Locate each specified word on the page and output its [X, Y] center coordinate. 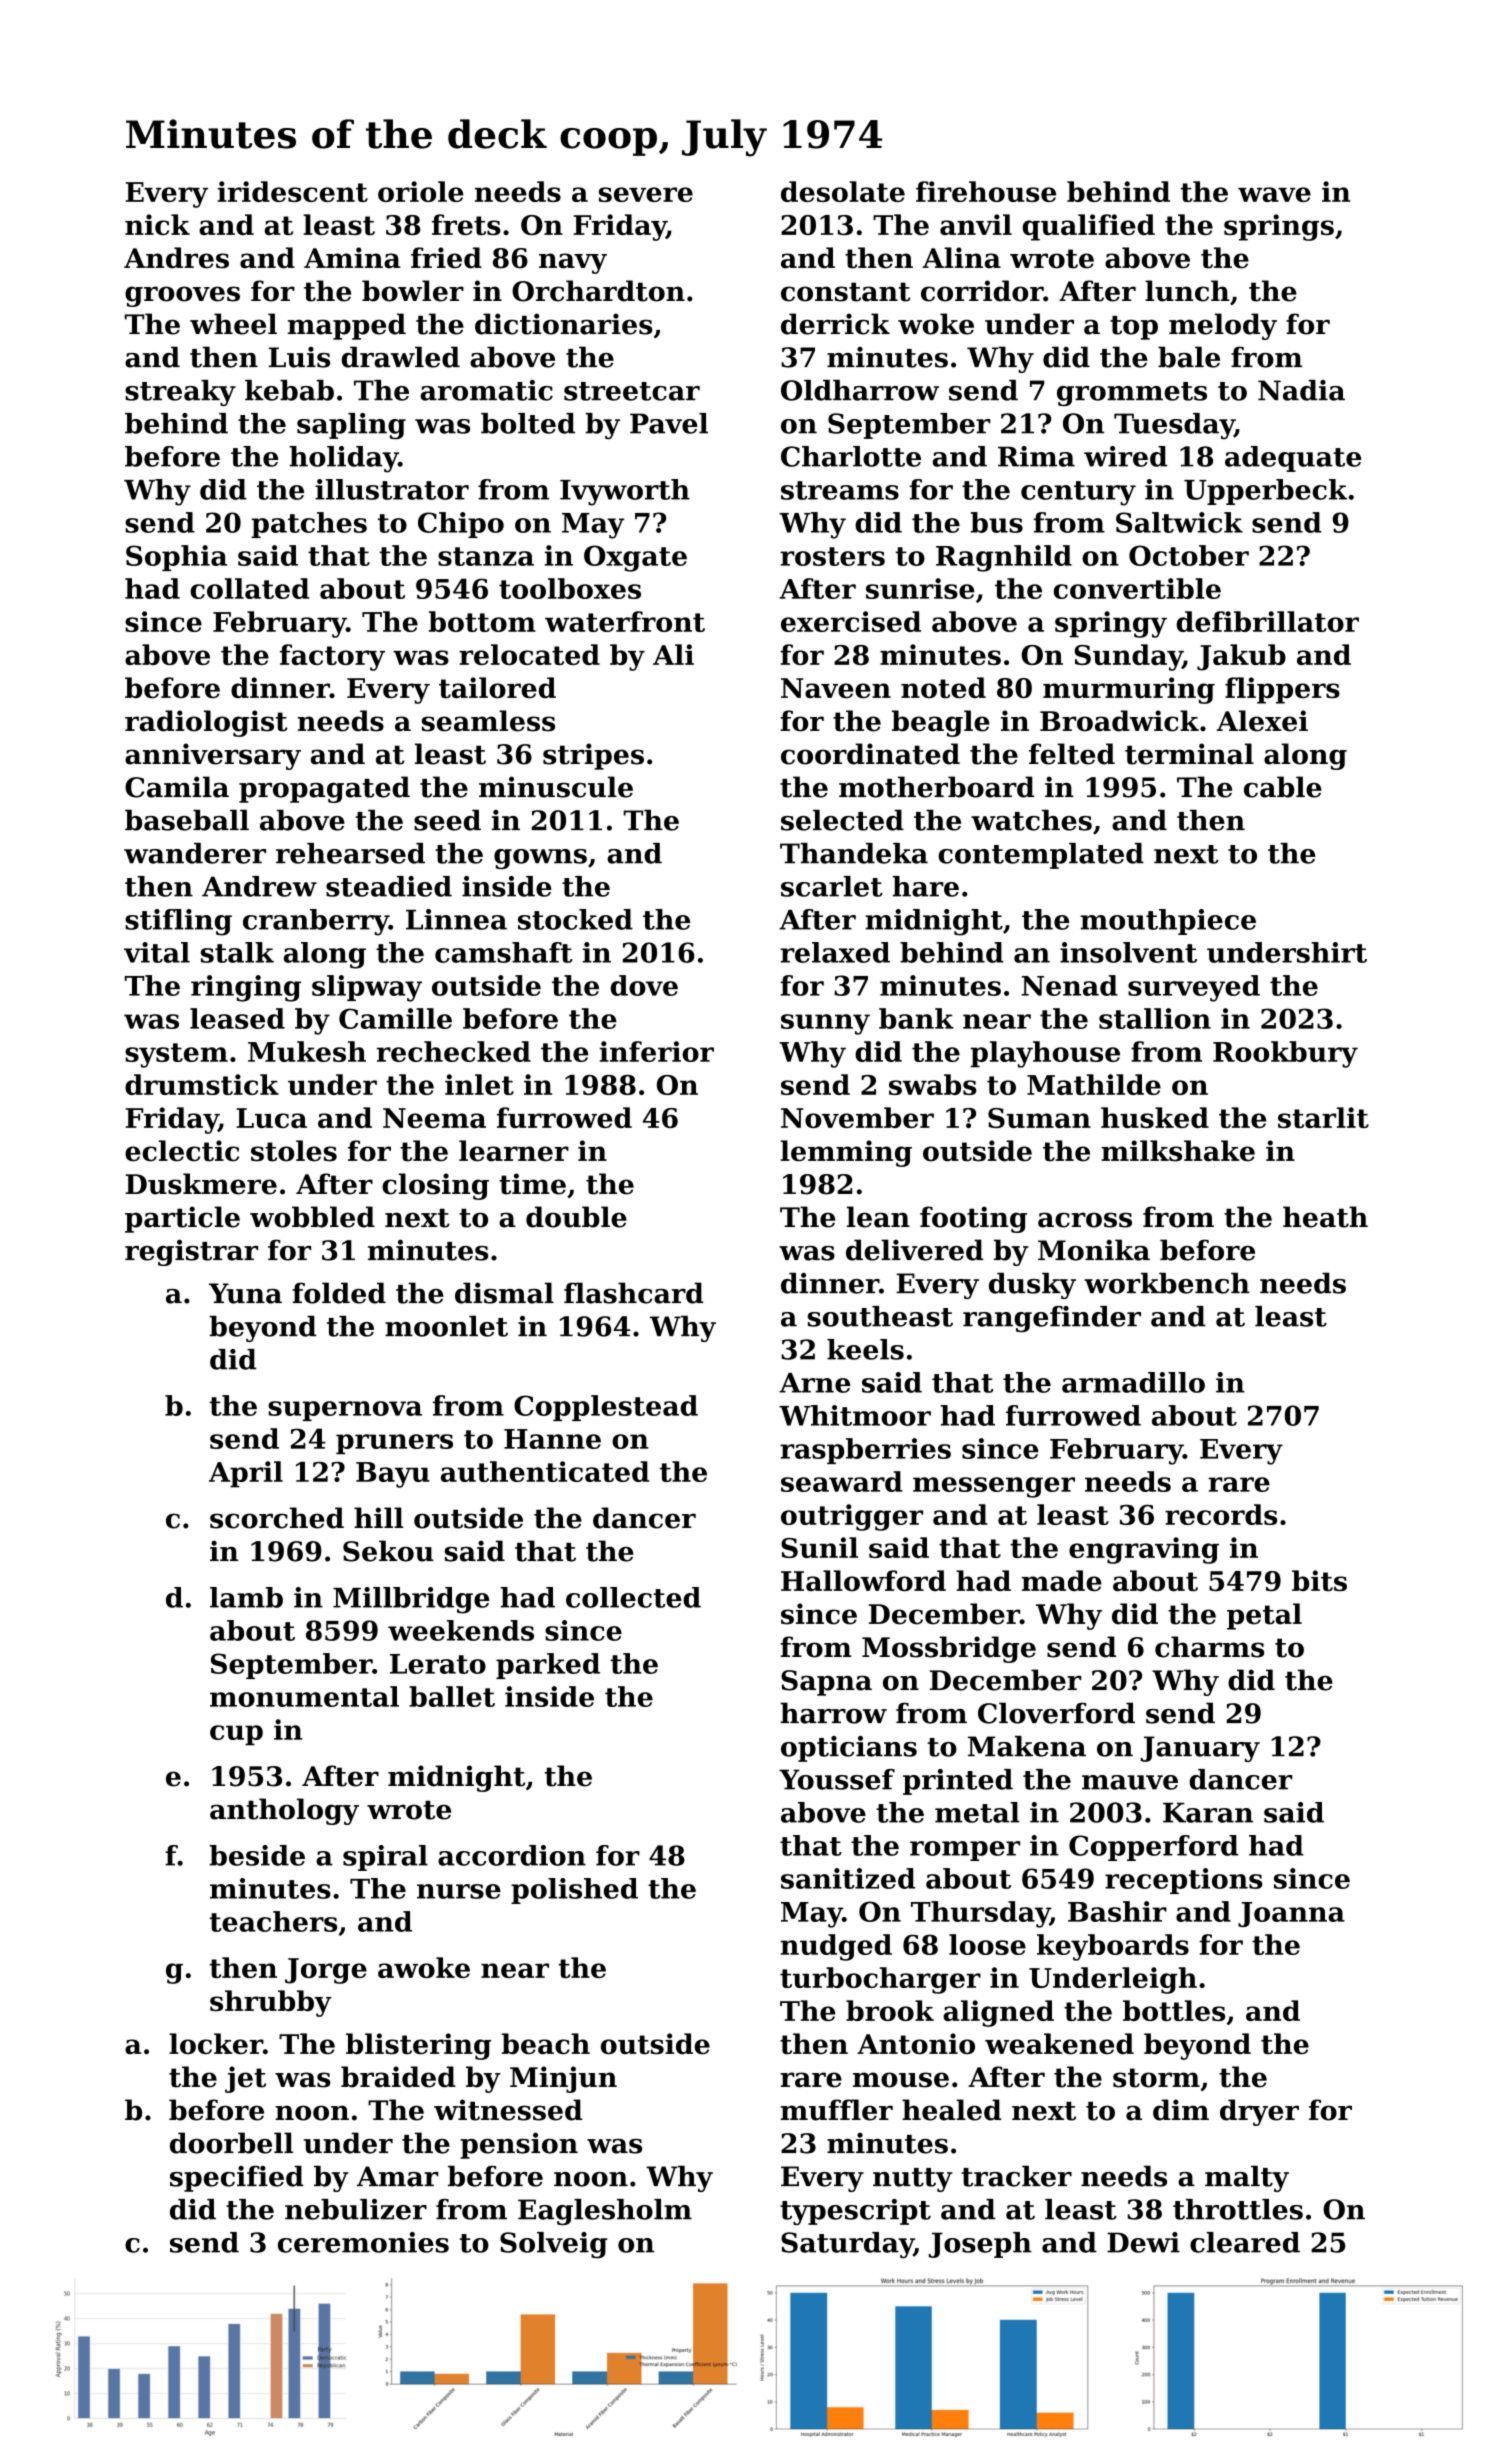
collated [250, 588]
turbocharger [880, 1980]
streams [840, 490]
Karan [1208, 1813]
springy [1111, 624]
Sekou [388, 1551]
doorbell [231, 2143]
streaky [180, 393]
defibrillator [1267, 621]
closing [435, 1186]
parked [548, 1666]
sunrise [920, 588]
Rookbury [1285, 1054]
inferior [657, 1051]
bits [1319, 1580]
